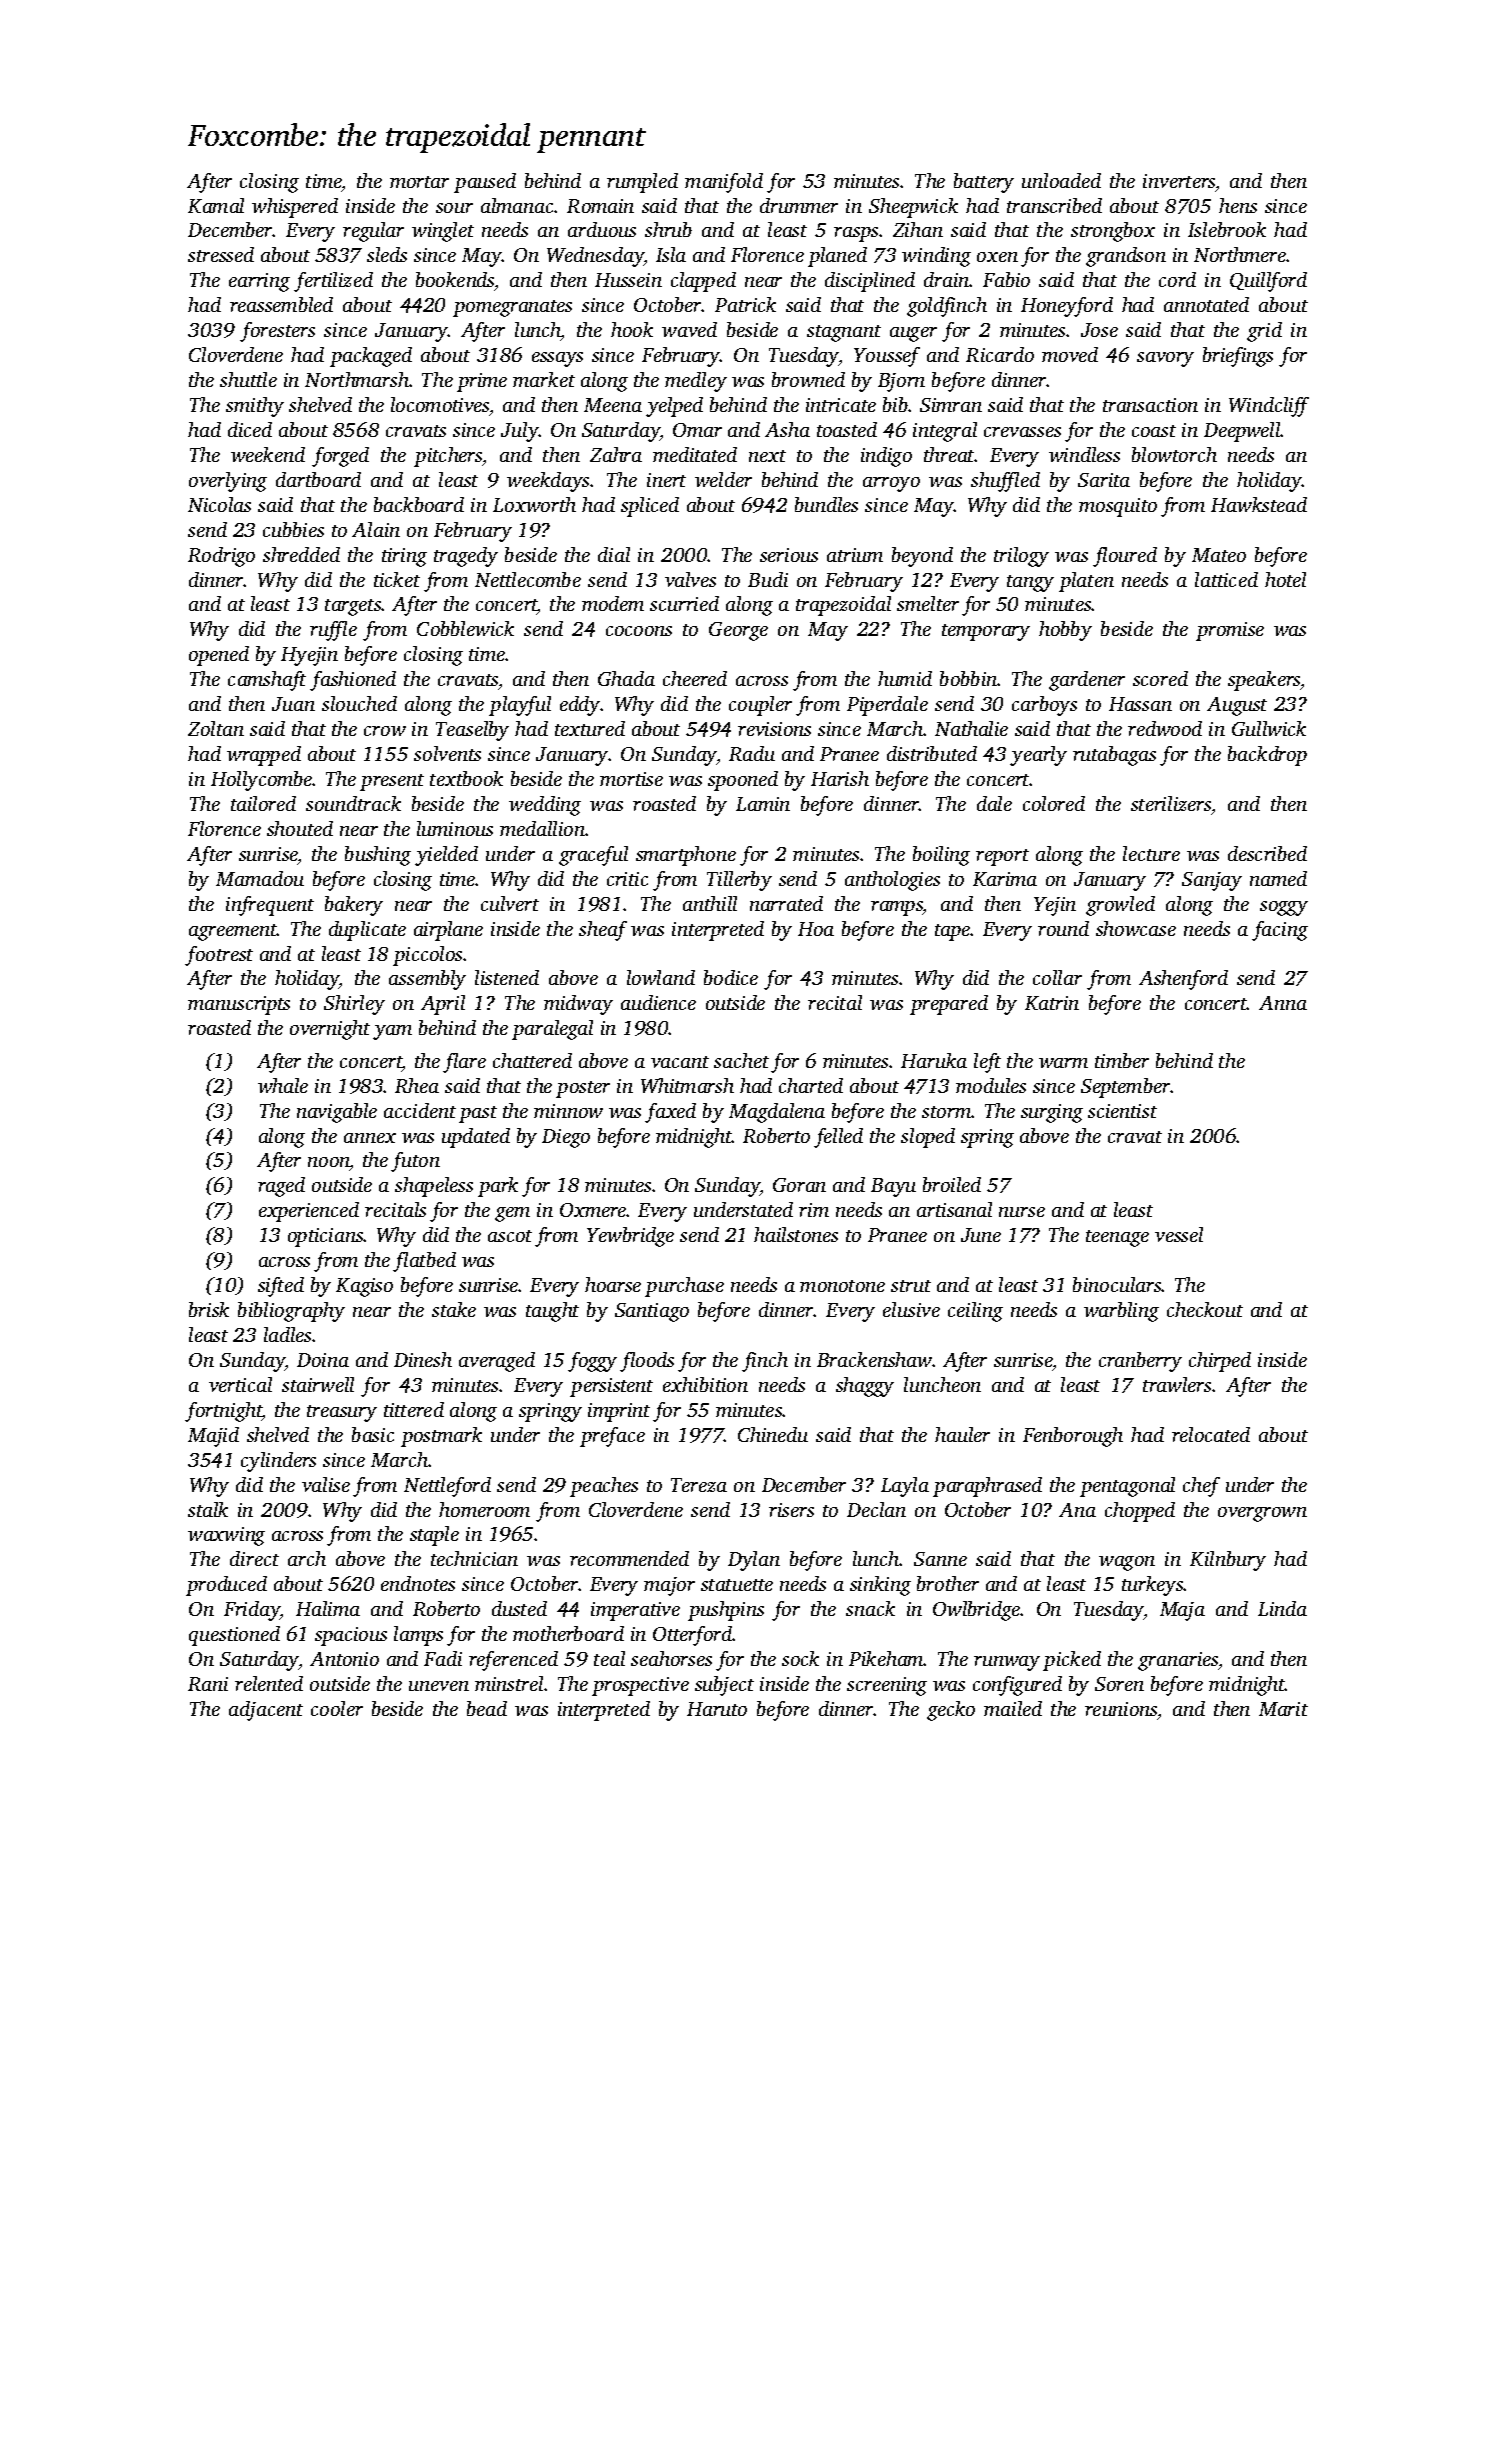 This page has height=2464, width=1496. Describe the element at coordinates (1002, 857) in the page. I see `report` at that location.
